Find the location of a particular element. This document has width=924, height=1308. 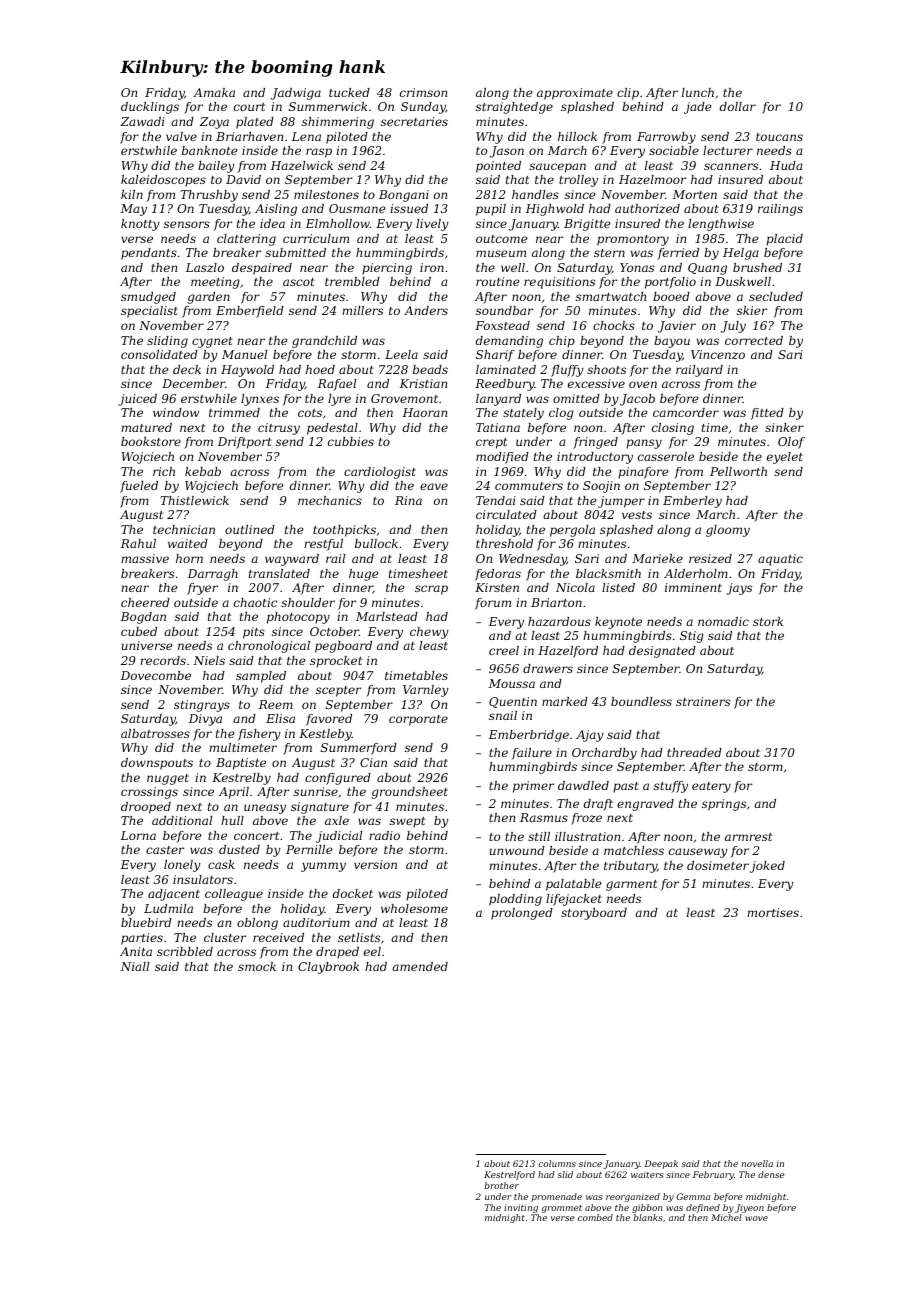

consolidated is located at coordinates (159, 354).
